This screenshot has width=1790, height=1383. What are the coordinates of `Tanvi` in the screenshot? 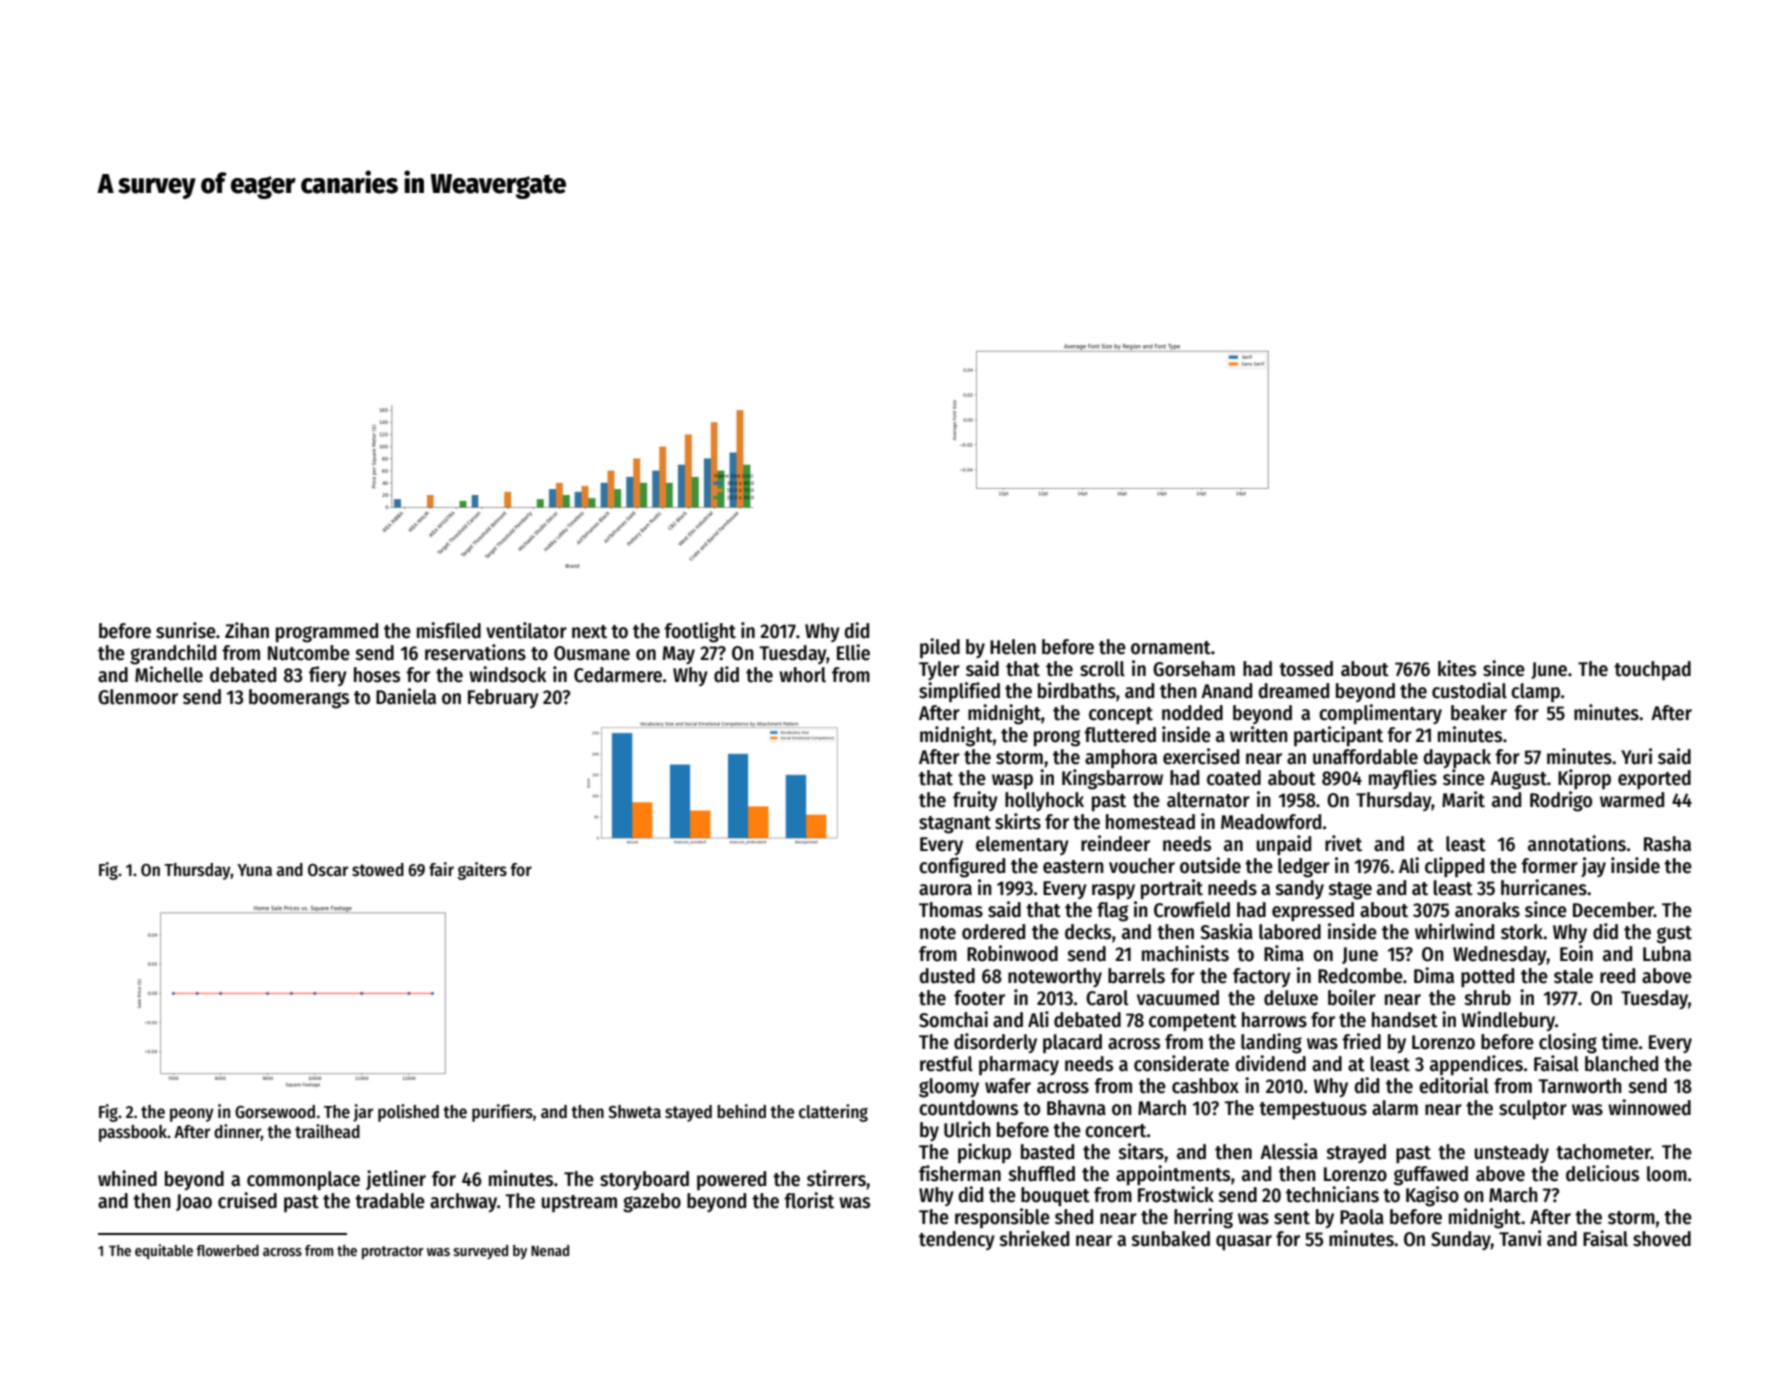 It's located at (1520, 1238).
